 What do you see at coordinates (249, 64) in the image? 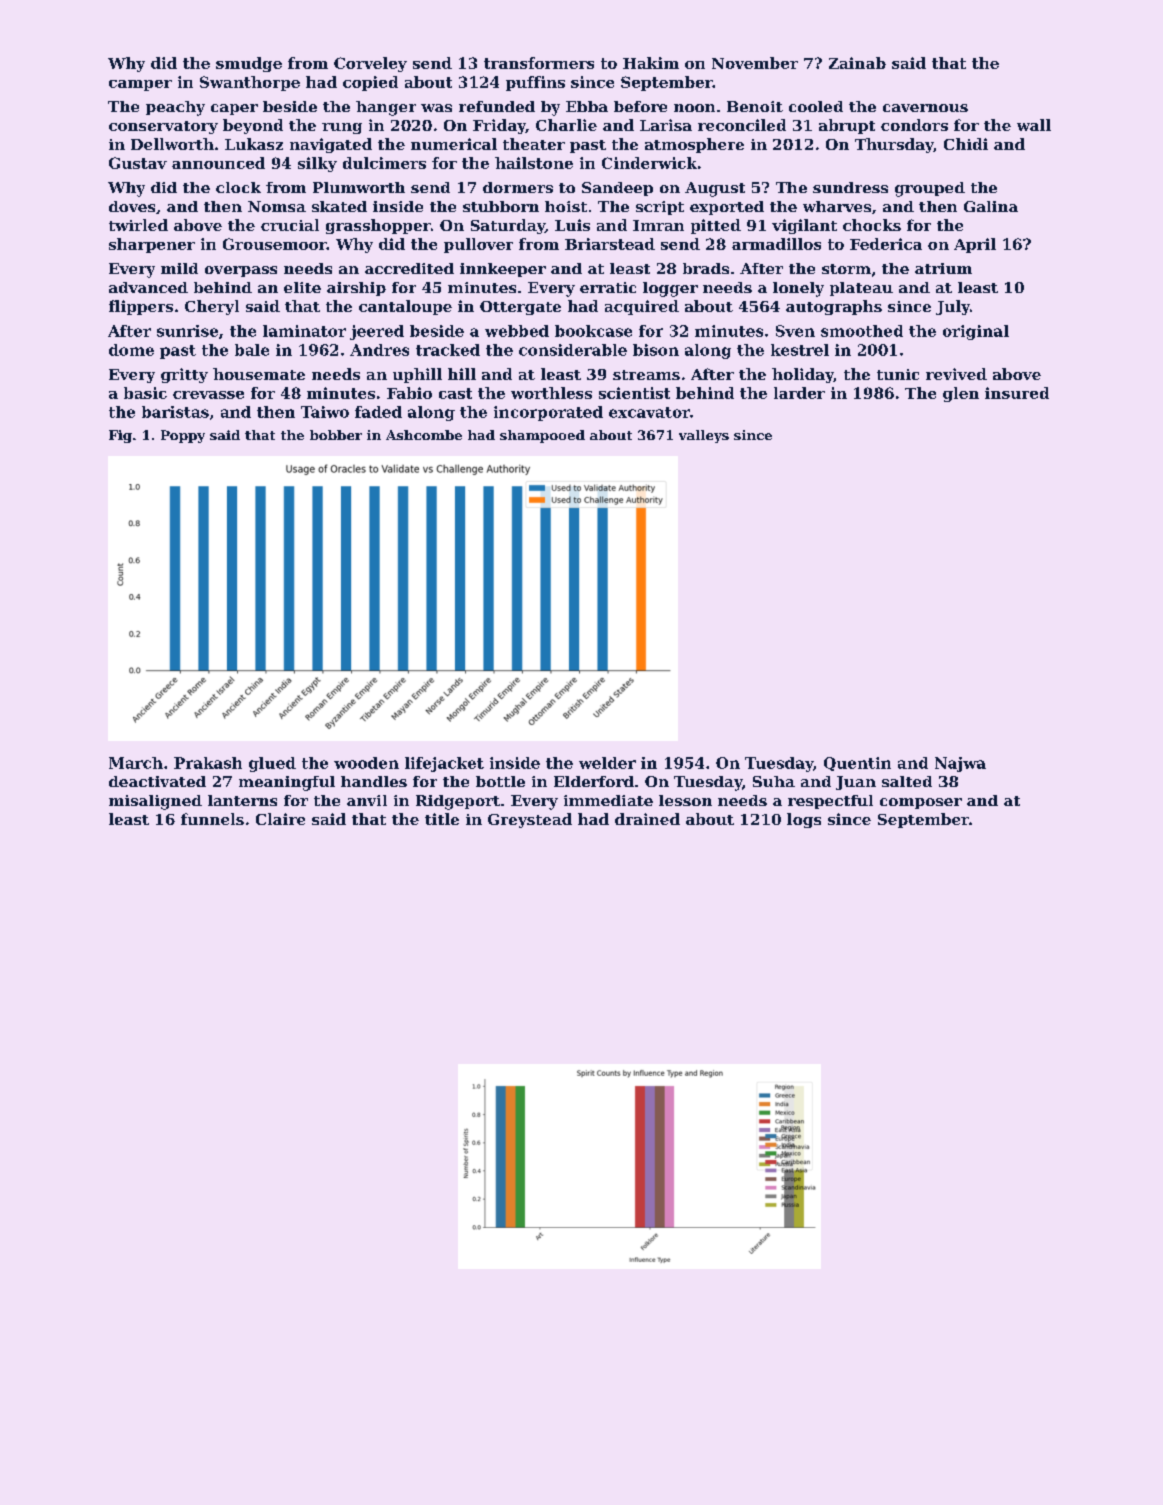
I see `smudge` at bounding box center [249, 64].
